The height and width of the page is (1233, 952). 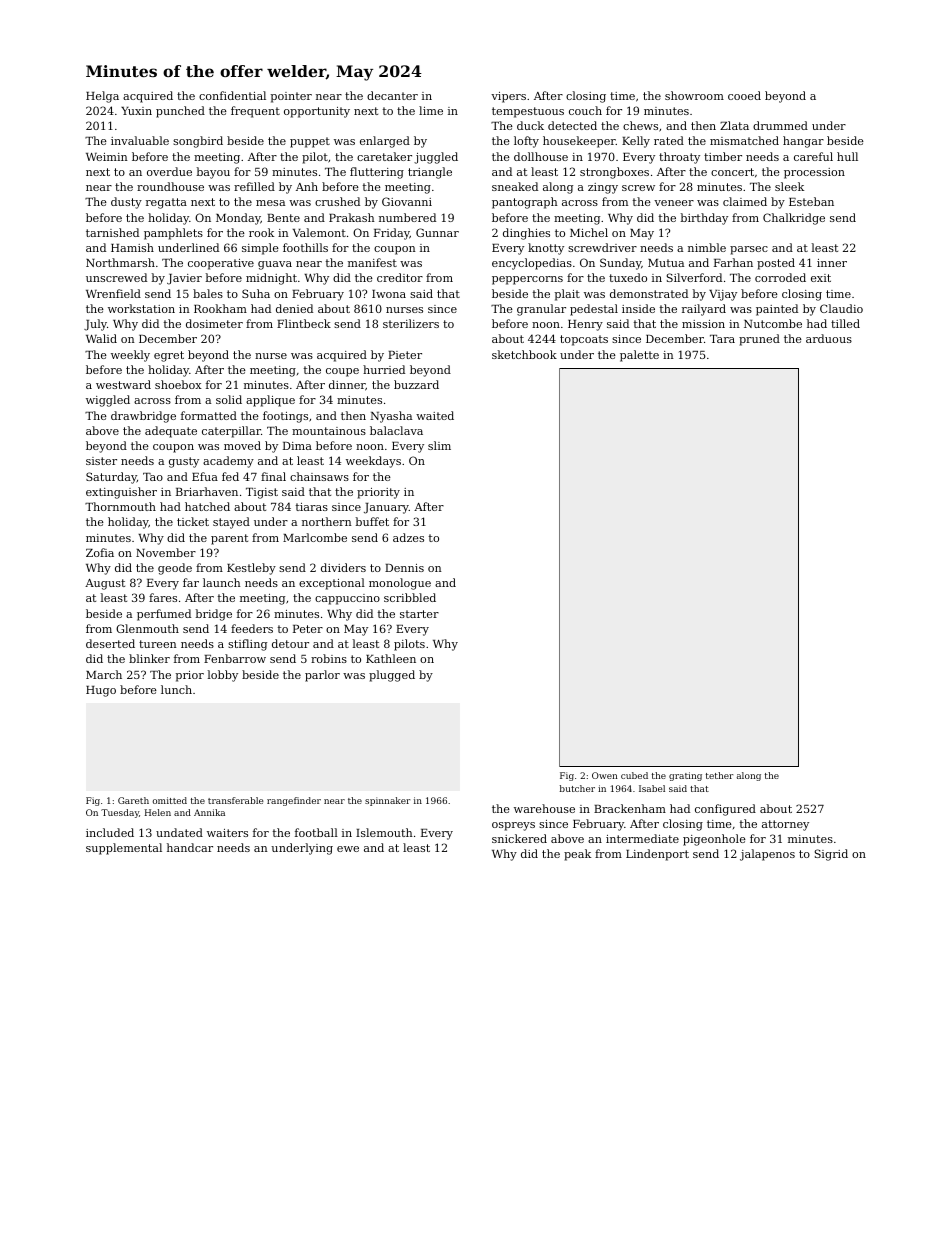 What do you see at coordinates (389, 294) in the page?
I see `Iwona` at bounding box center [389, 294].
